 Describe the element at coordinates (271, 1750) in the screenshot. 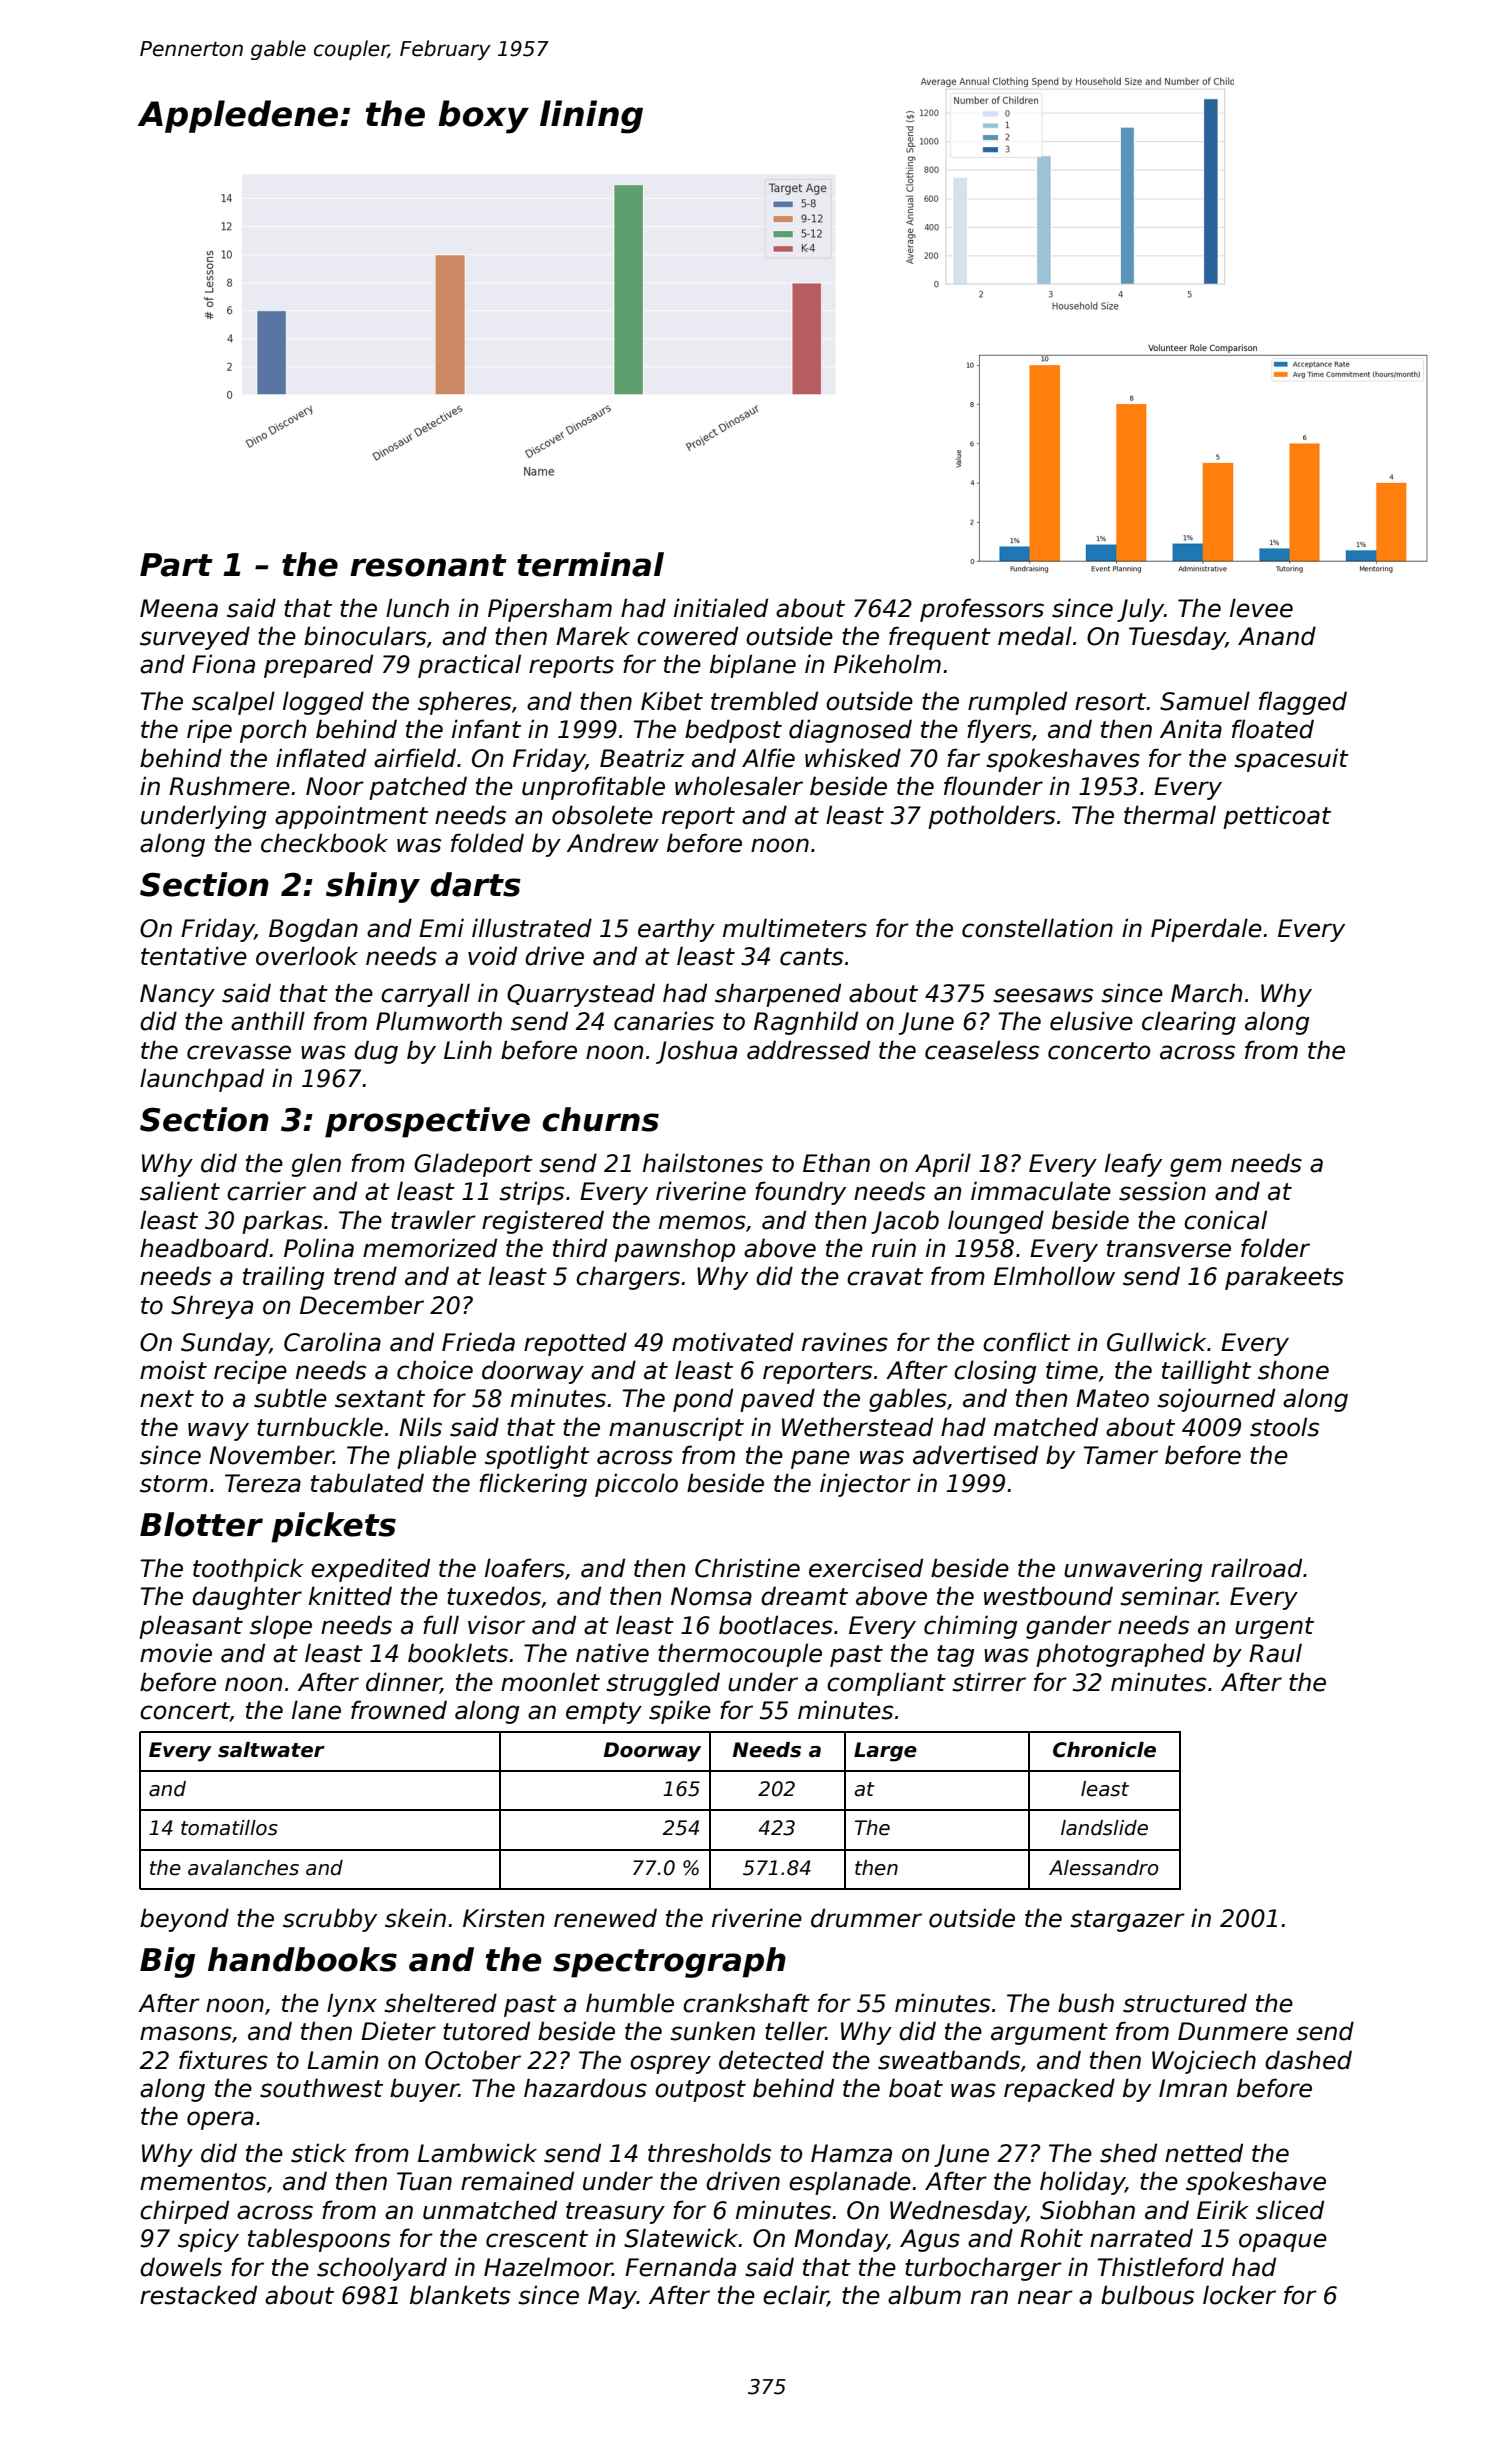

I see `saltwater` at that location.
